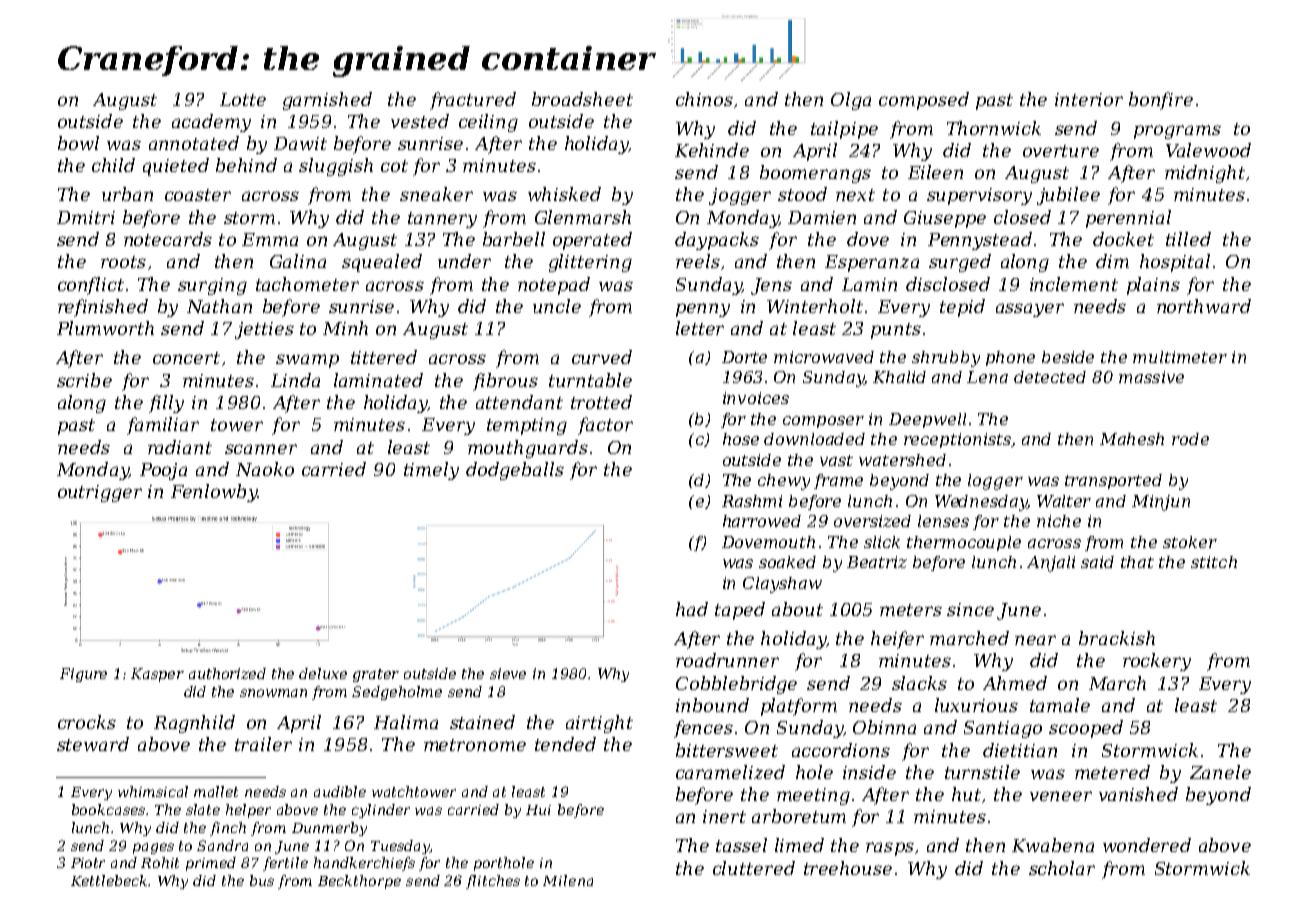  Describe the element at coordinates (1020, 750) in the image. I see `dietitian` at that location.
